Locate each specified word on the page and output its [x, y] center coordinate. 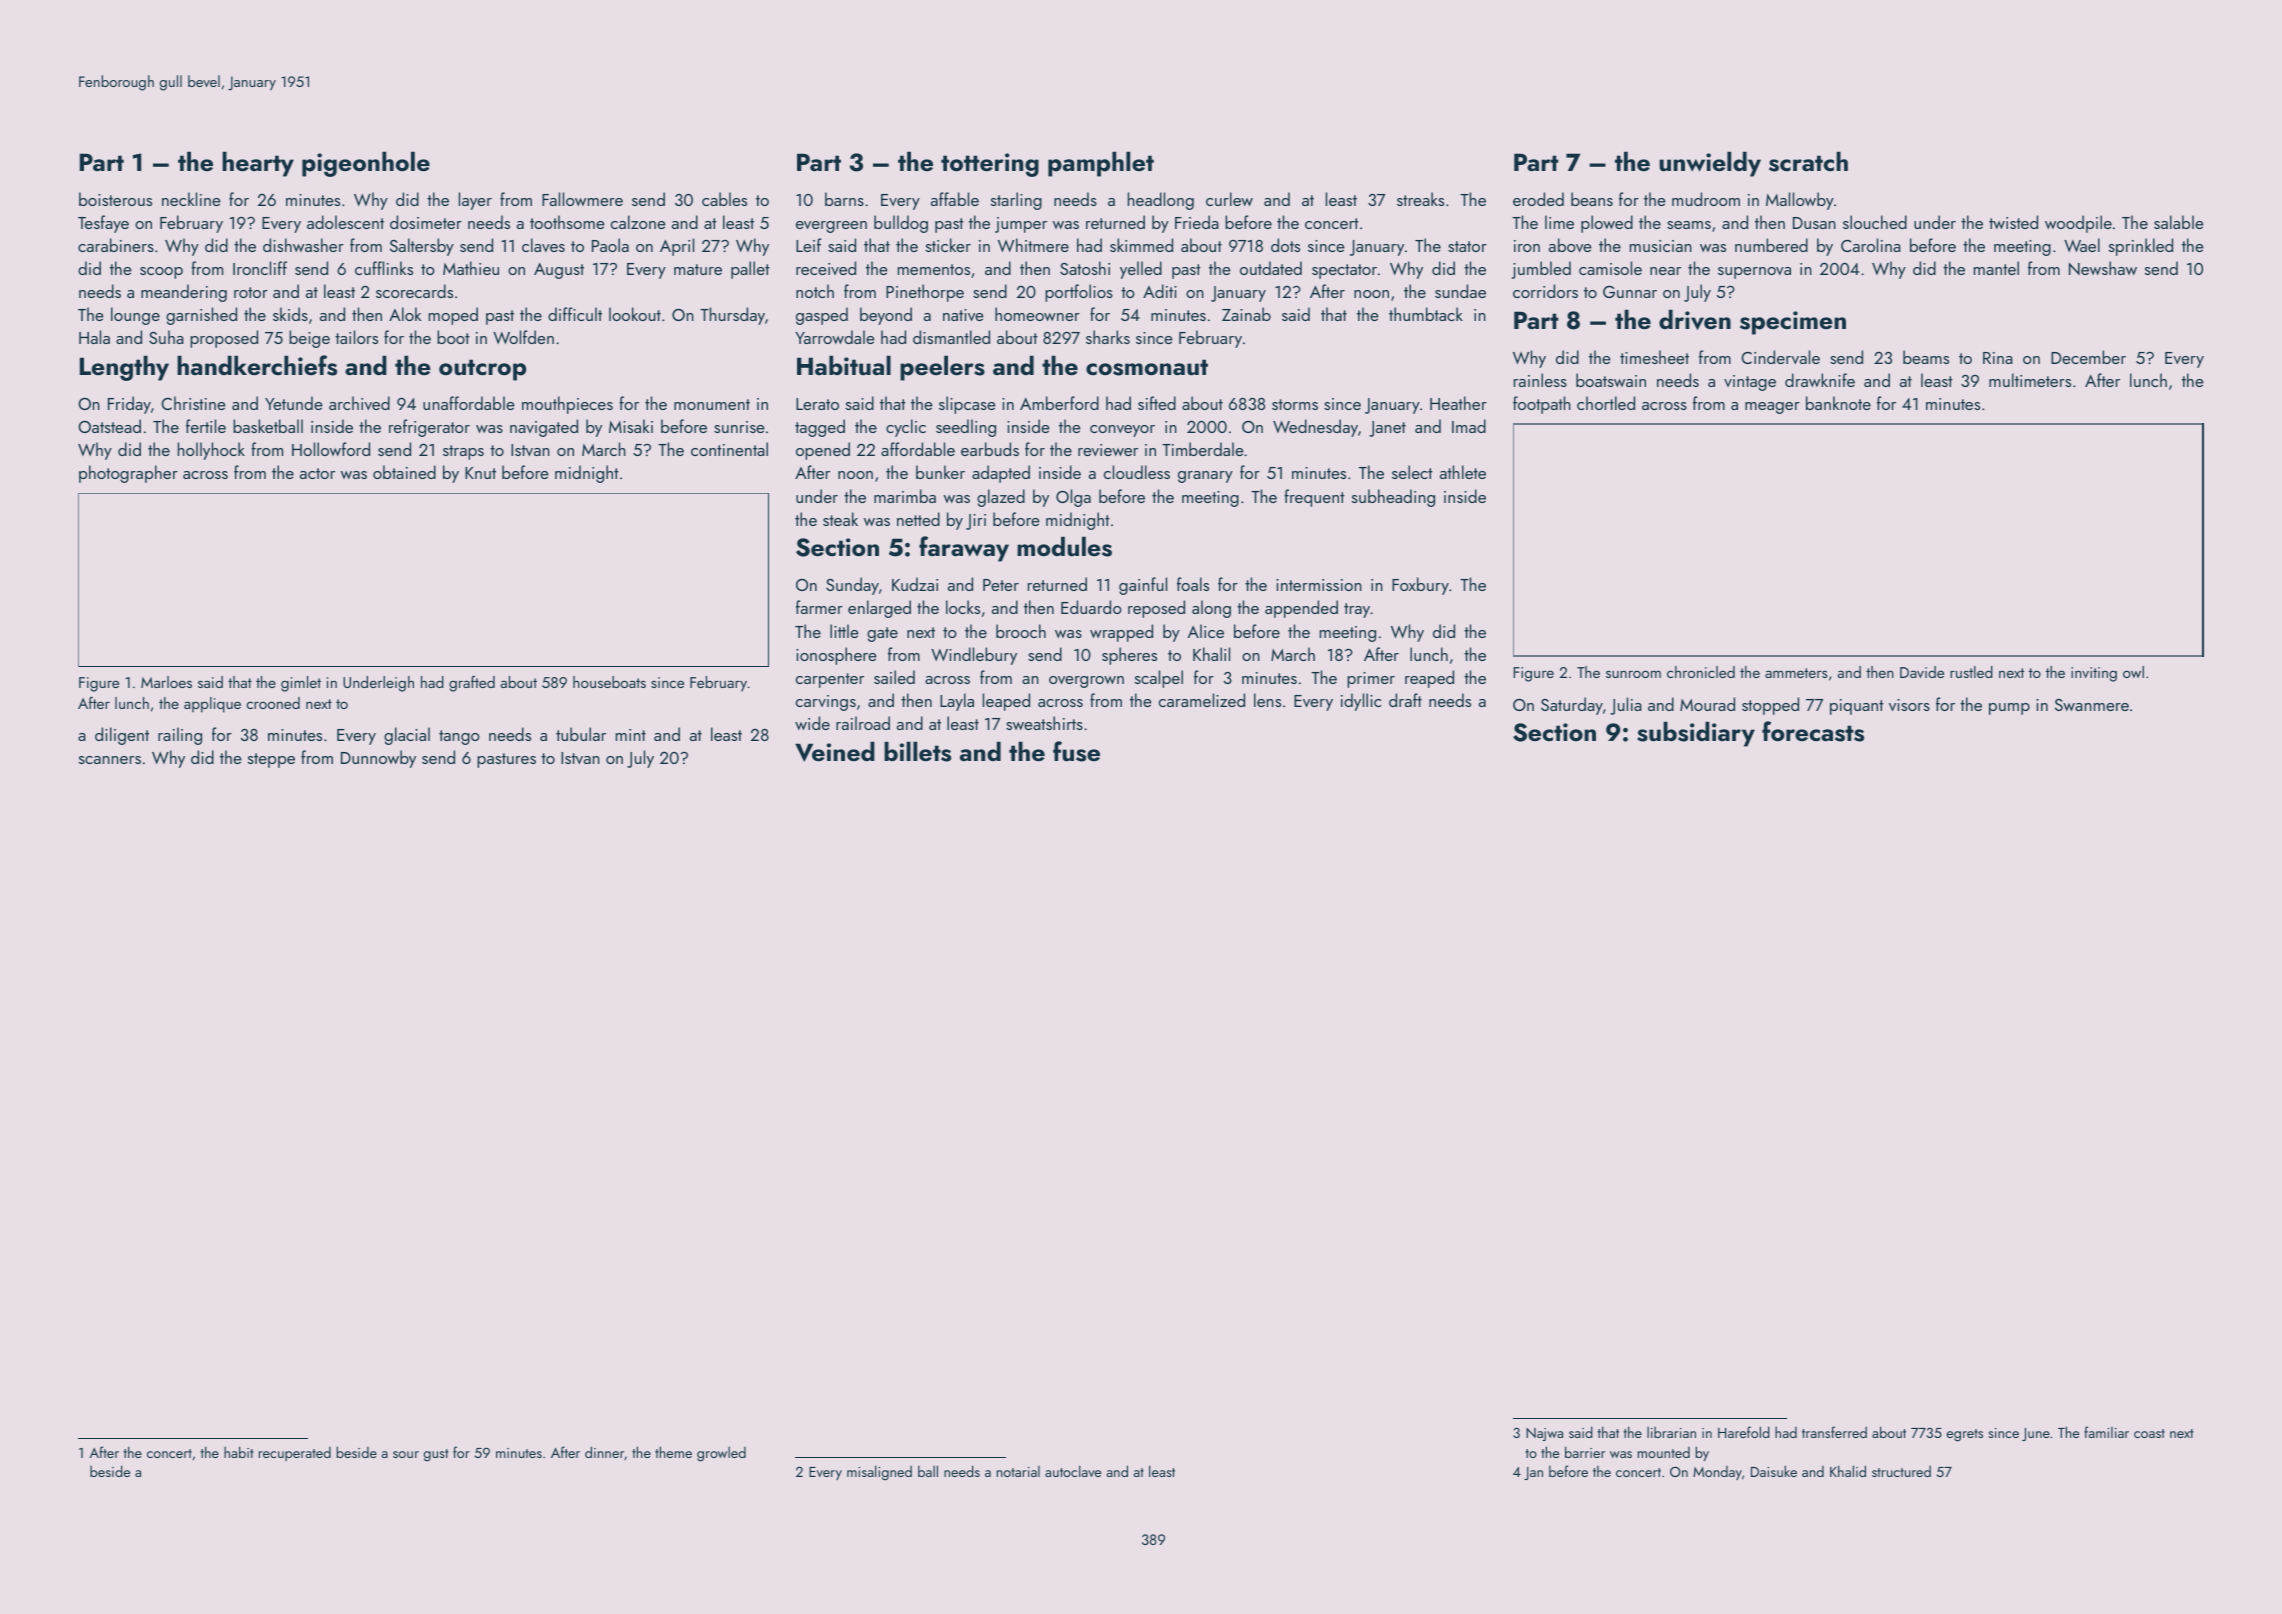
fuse [1076, 751]
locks [963, 607]
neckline [191, 199]
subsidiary [1696, 734]
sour [406, 1454]
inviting [2094, 674]
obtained [404, 472]
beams [1926, 357]
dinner [604, 1452]
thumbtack [1426, 314]
